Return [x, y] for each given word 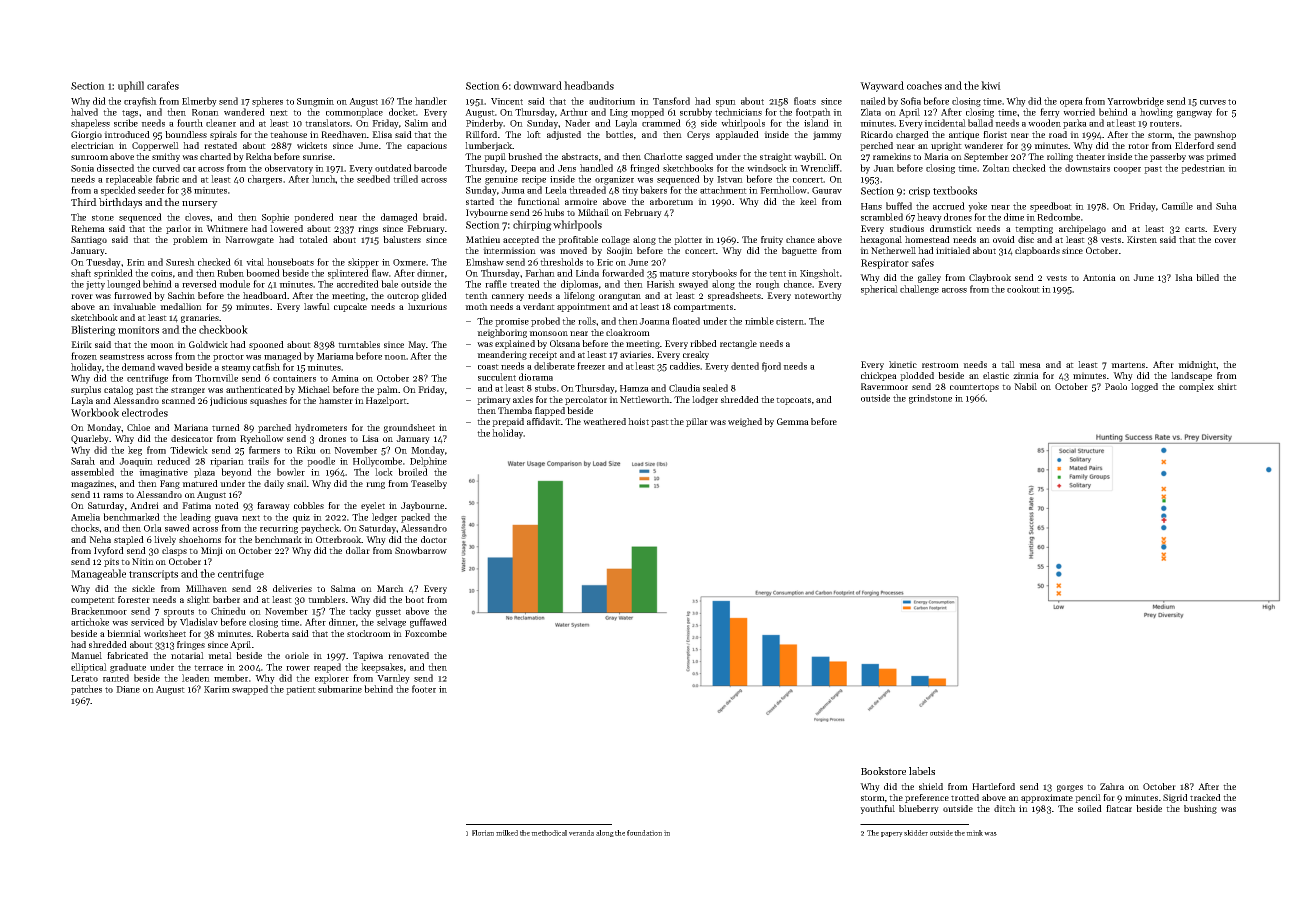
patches [86, 690]
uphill [131, 86]
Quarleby [90, 439]
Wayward [882, 86]
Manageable [98, 574]
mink [974, 833]
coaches [924, 85]
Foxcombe [426, 633]
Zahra [1112, 786]
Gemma [793, 421]
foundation [644, 833]
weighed [745, 422]
